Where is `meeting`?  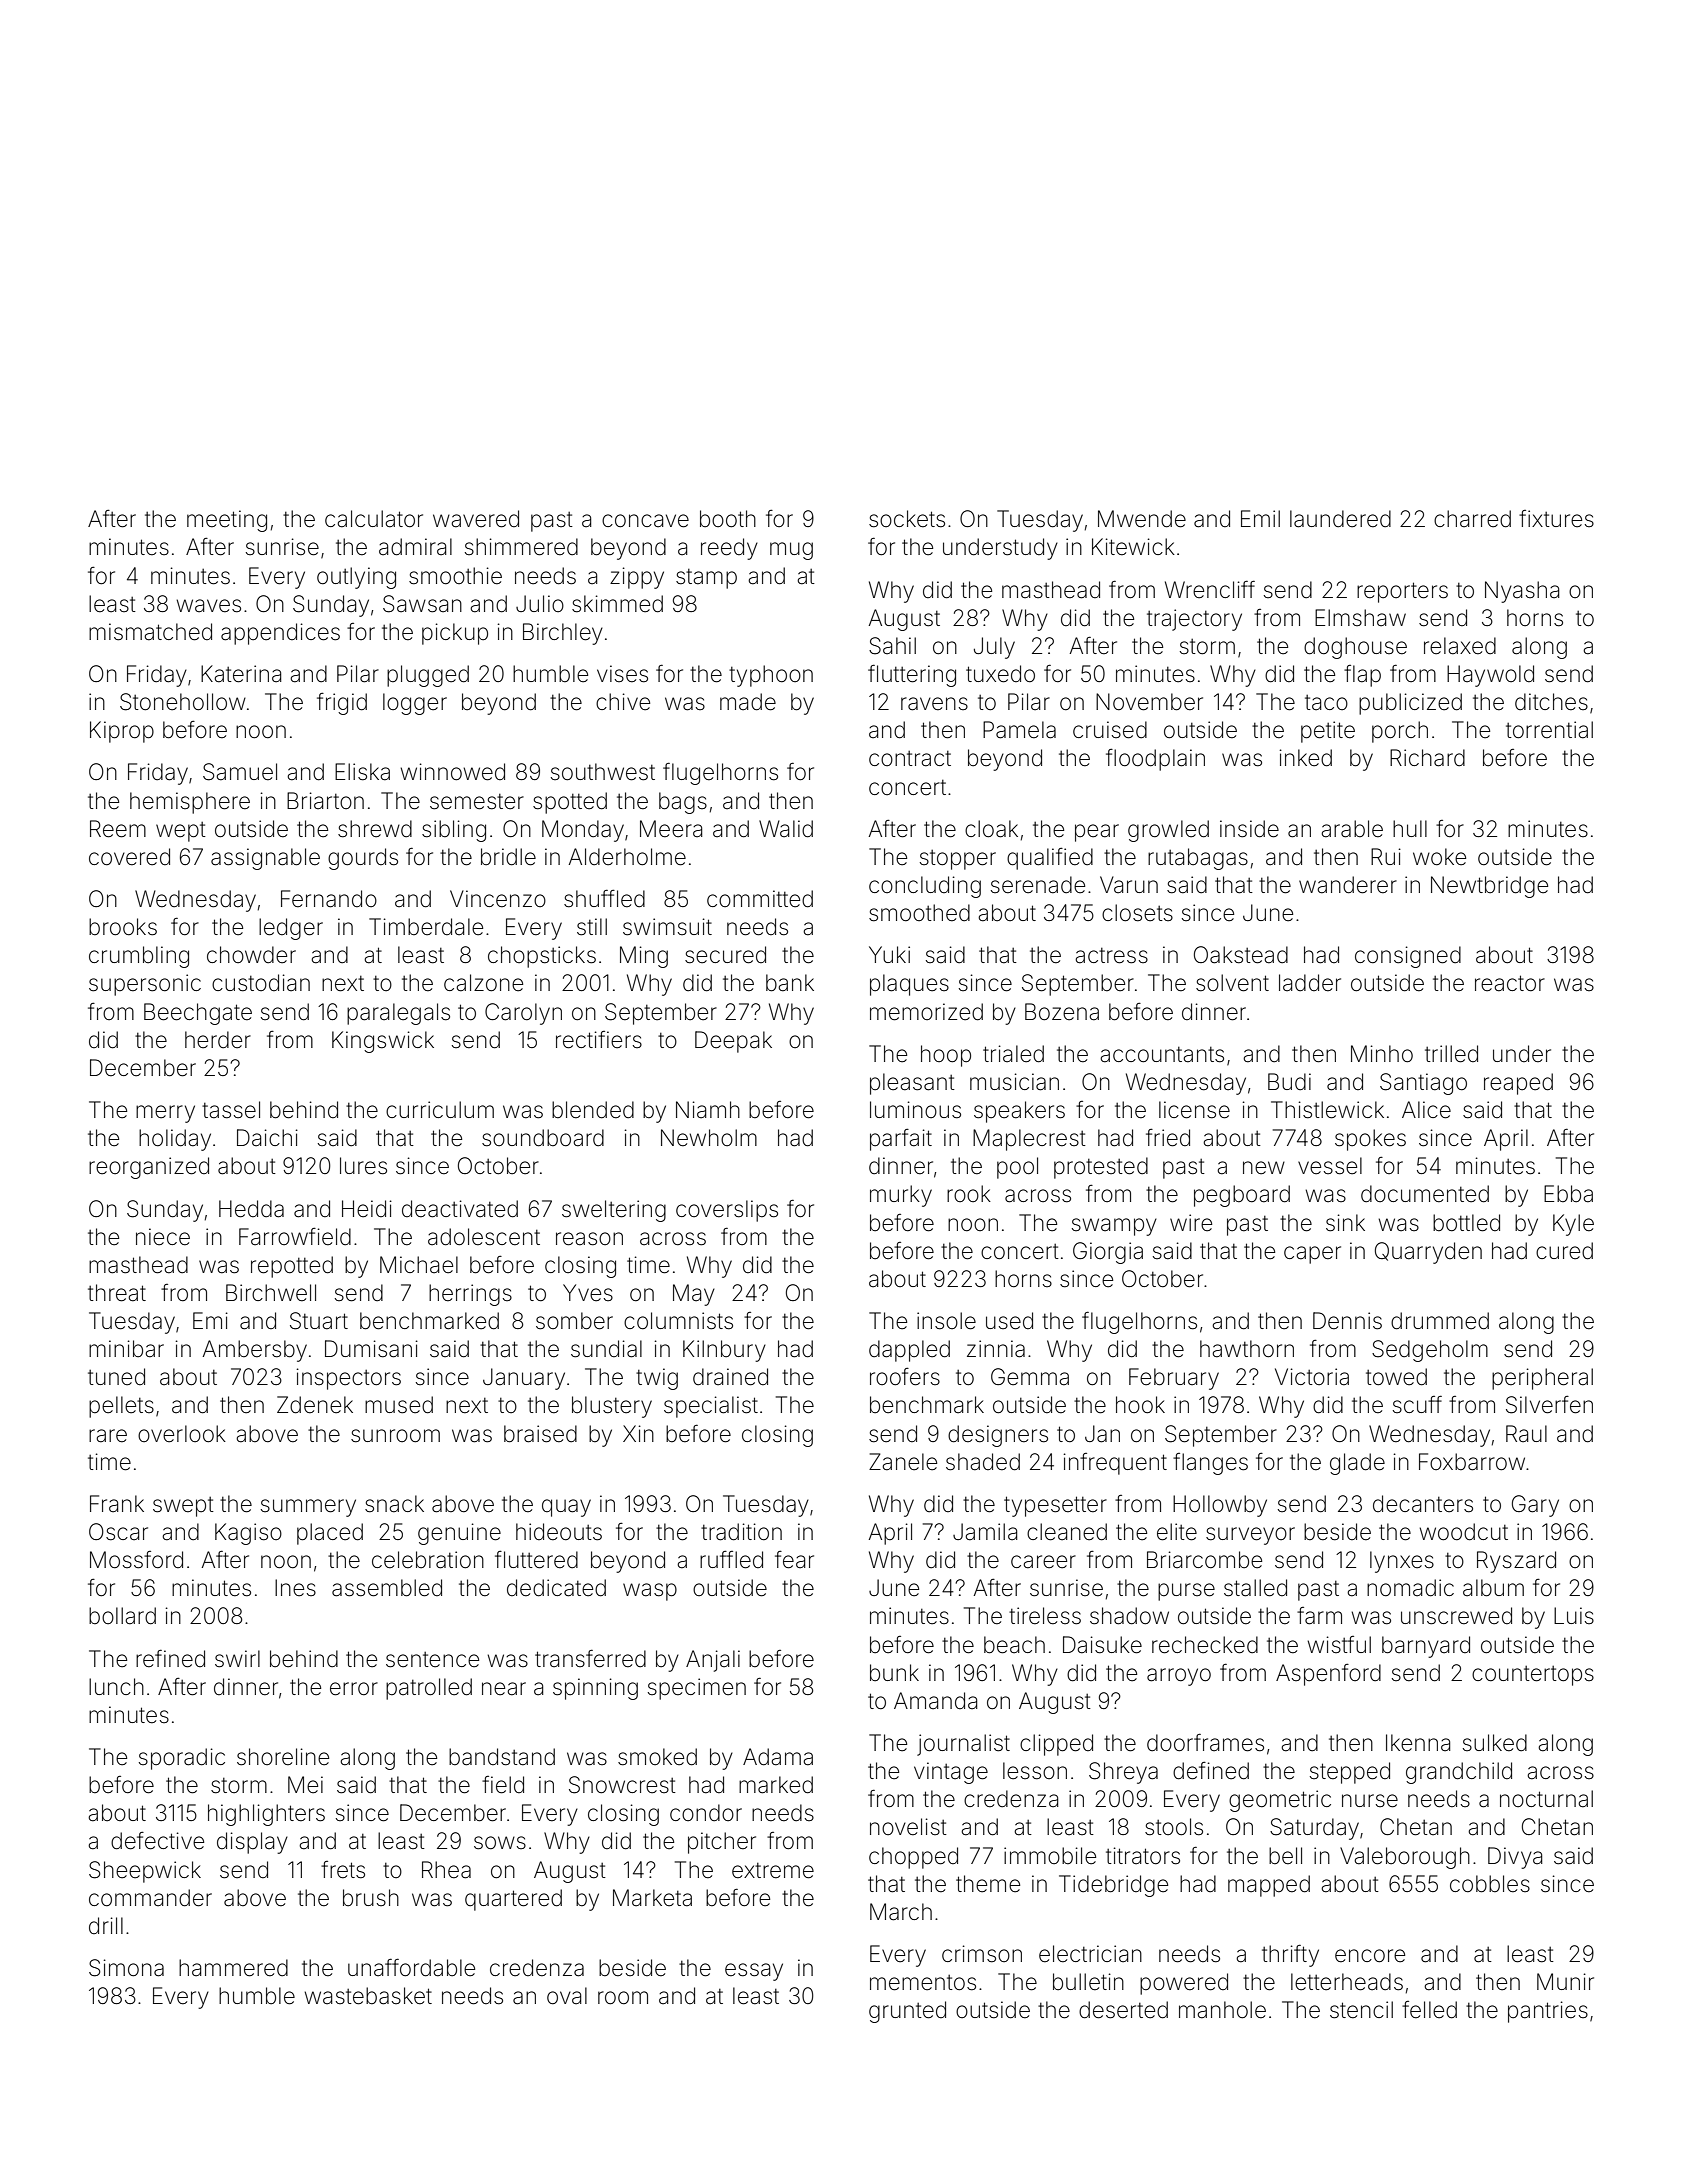
meeting is located at coordinates (227, 521).
